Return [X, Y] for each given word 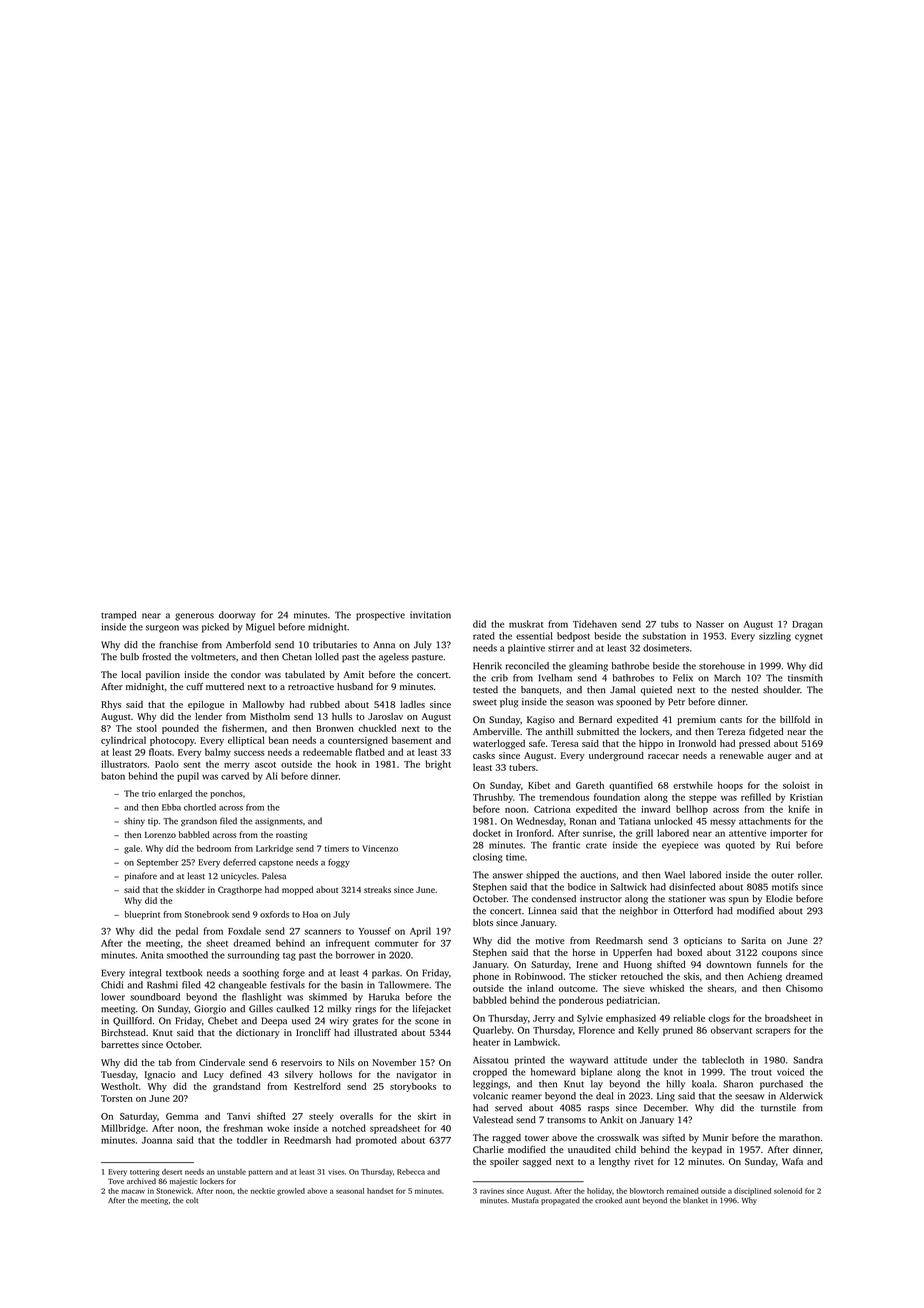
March [727, 678]
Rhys [111, 705]
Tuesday [118, 1075]
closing [488, 858]
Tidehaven [595, 624]
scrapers [773, 1032]
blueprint [142, 915]
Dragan [807, 625]
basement [412, 740]
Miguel [260, 628]
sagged [537, 1162]
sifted [673, 1137]
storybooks [413, 1087]
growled [291, 1192]
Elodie [779, 899]
